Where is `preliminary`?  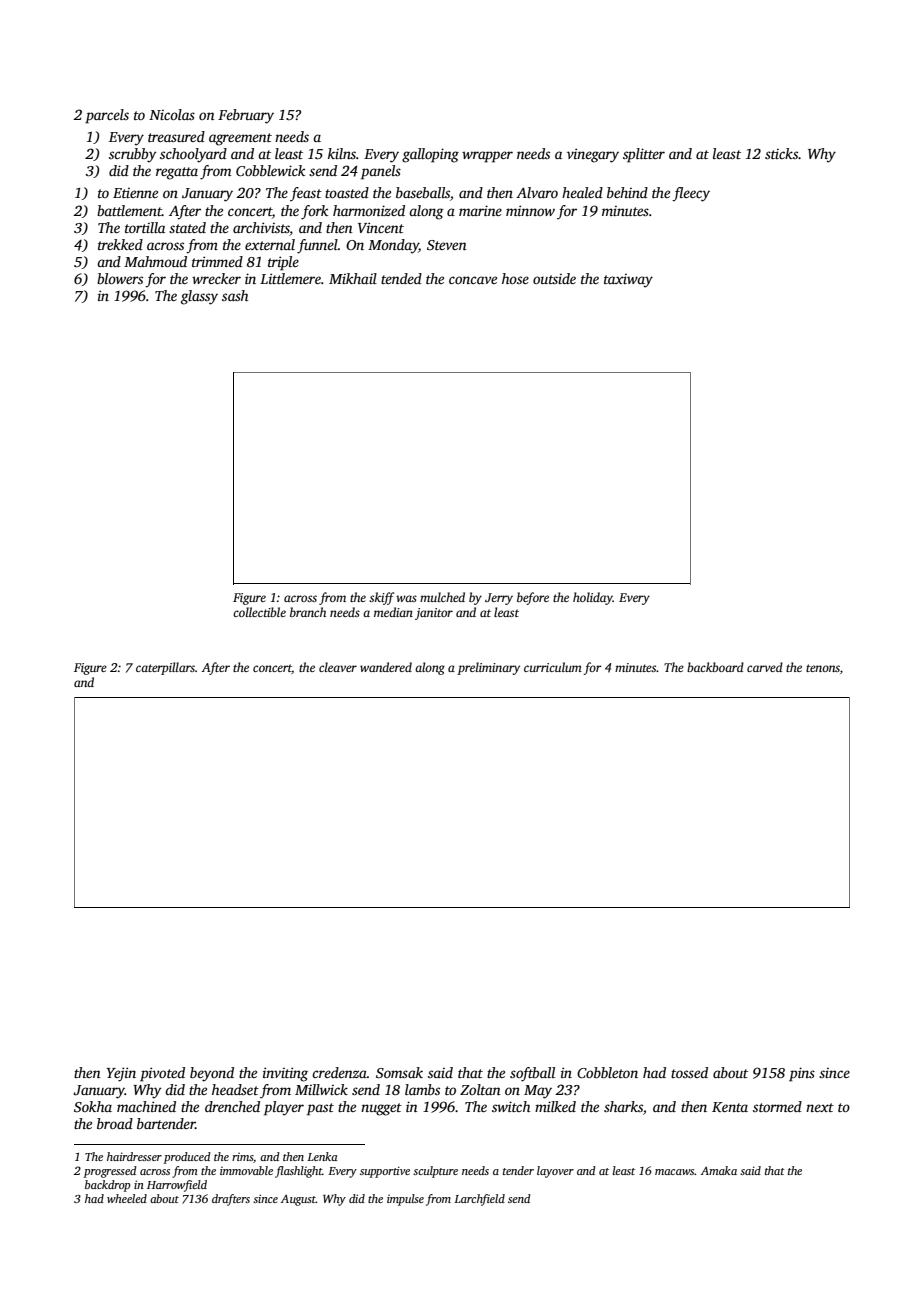
preliminary is located at coordinates (488, 668).
